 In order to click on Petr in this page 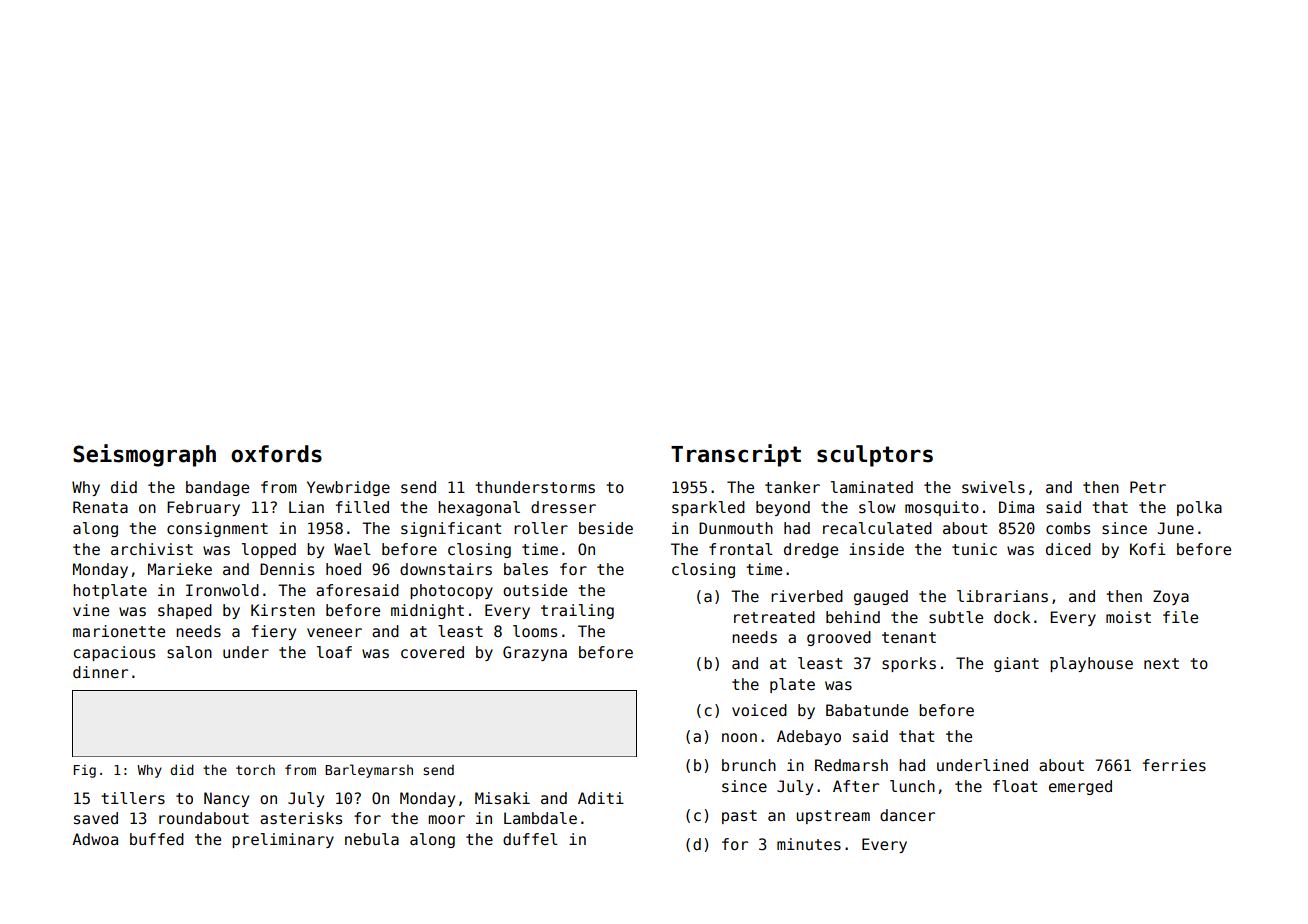, I will do `click(1148, 487)`.
